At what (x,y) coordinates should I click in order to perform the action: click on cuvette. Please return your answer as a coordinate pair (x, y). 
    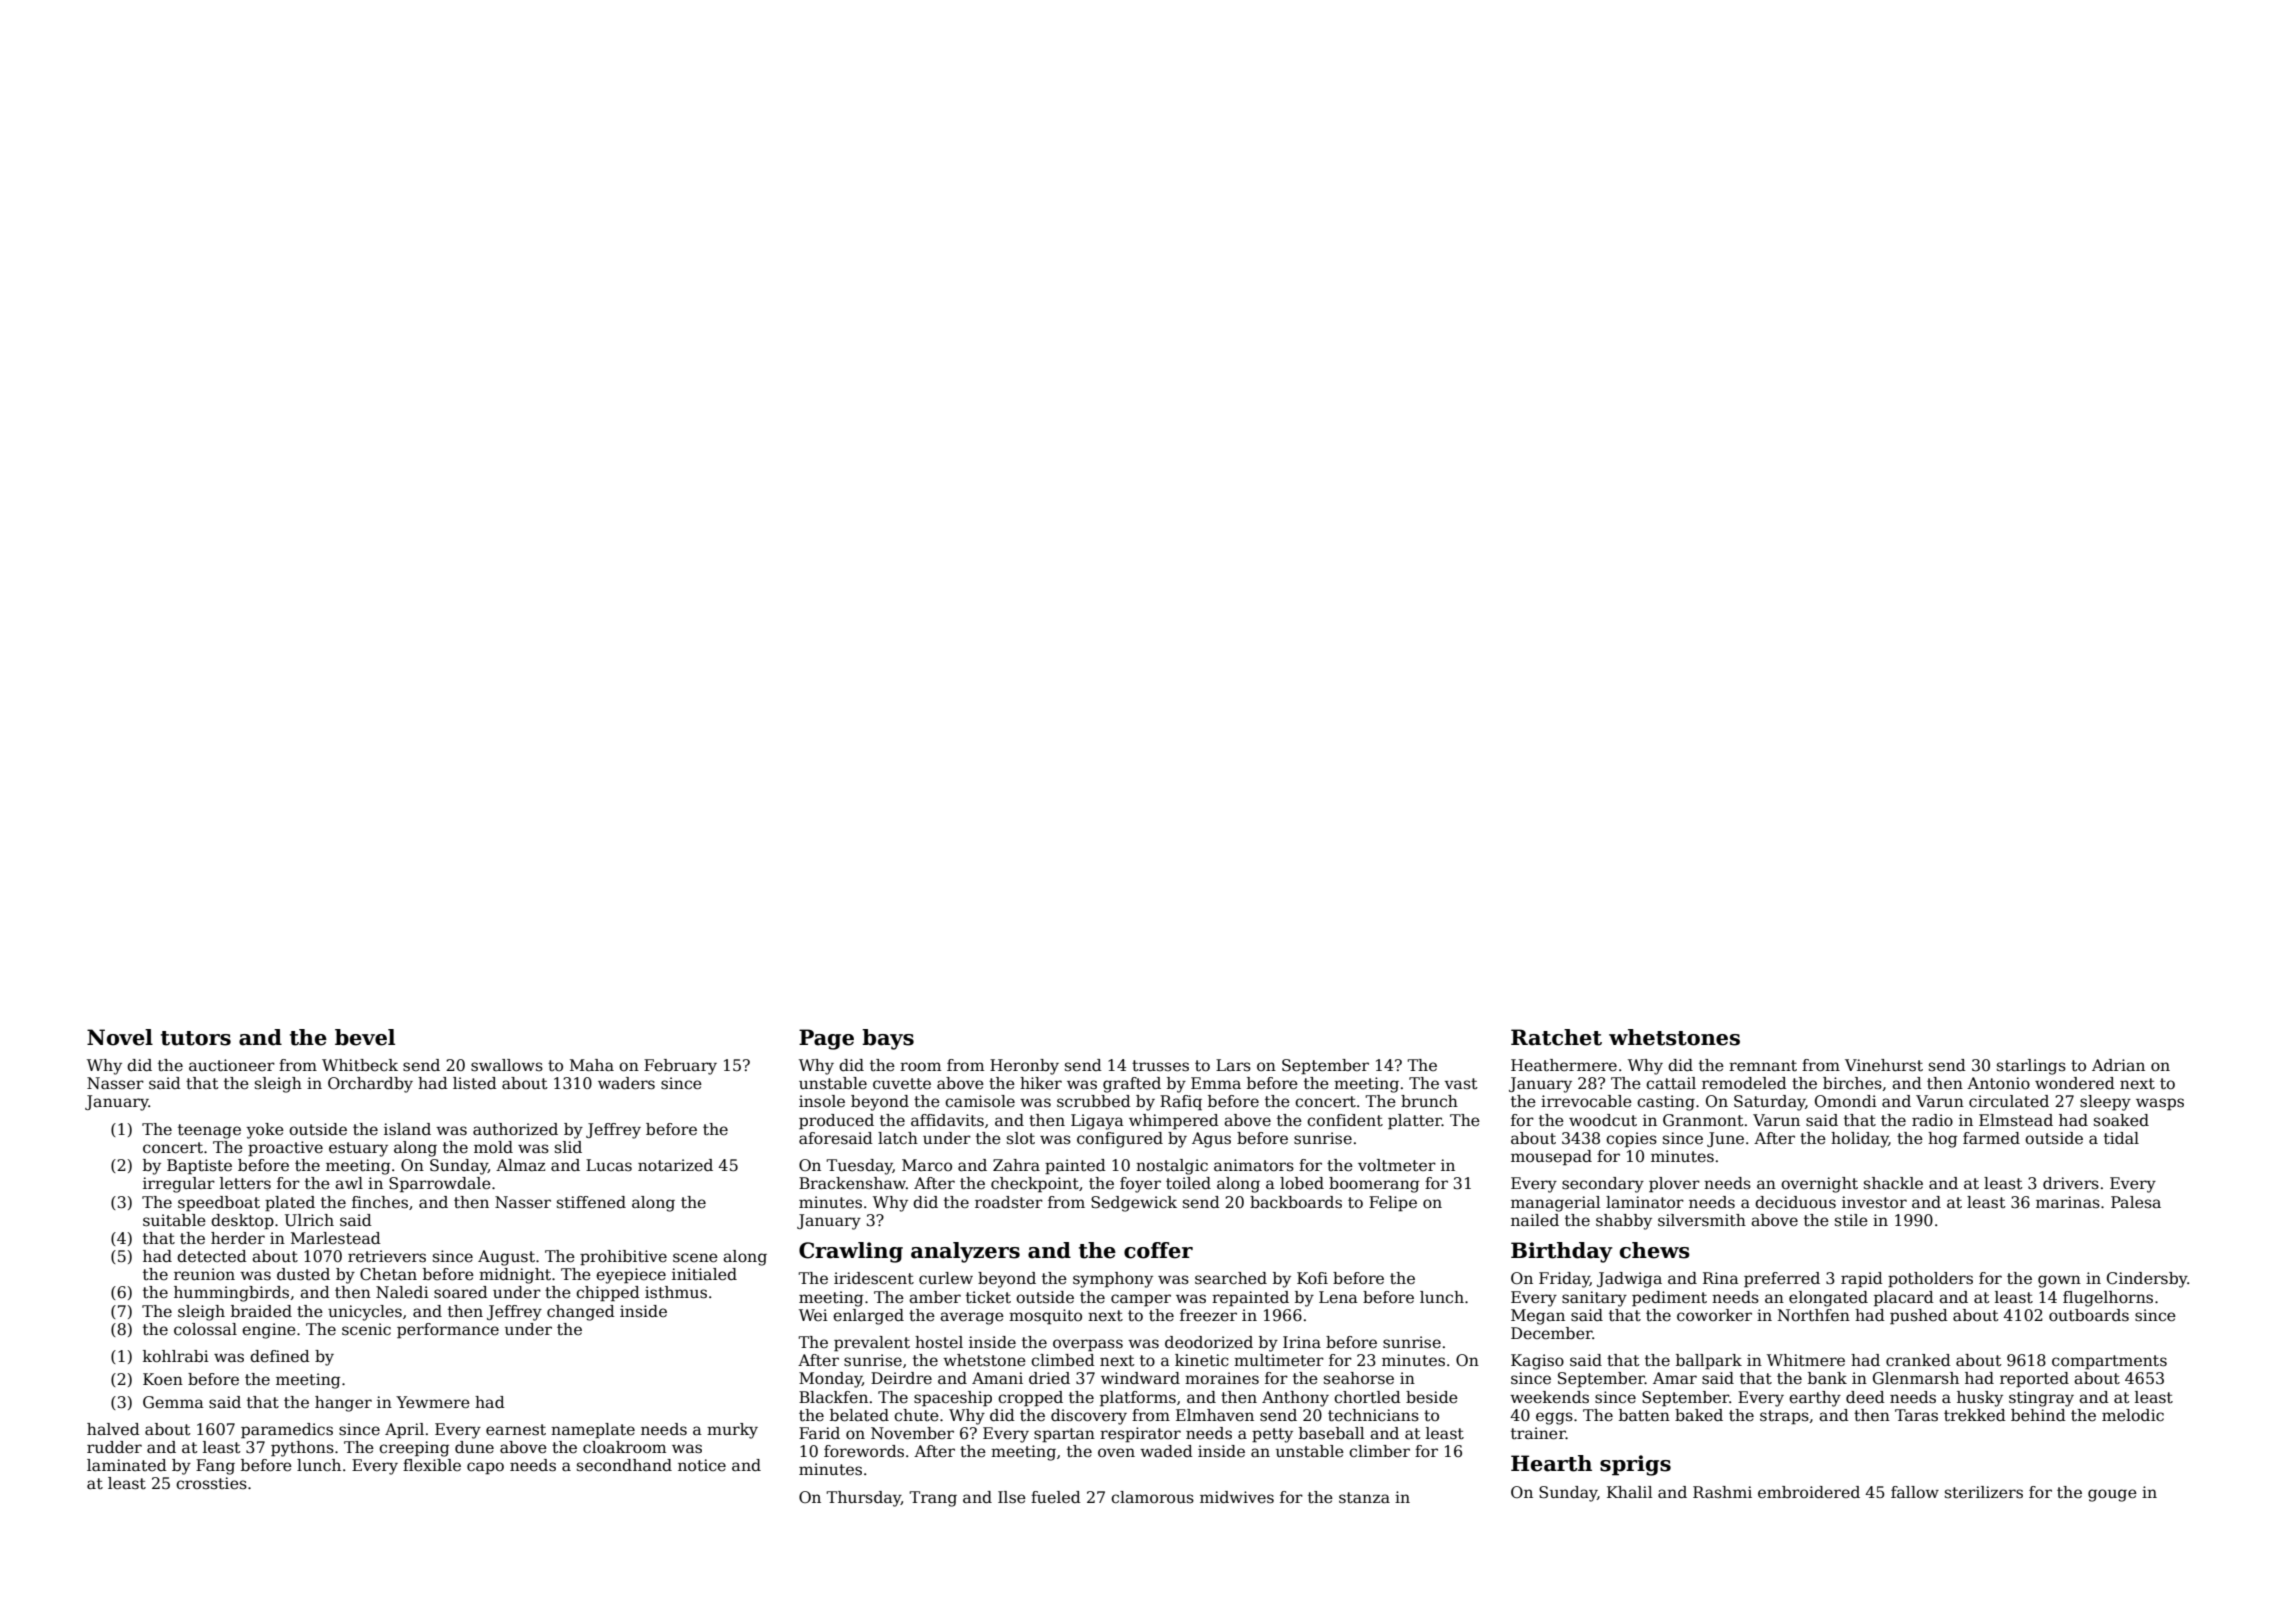
    Looking at the image, I should click on (902, 1084).
